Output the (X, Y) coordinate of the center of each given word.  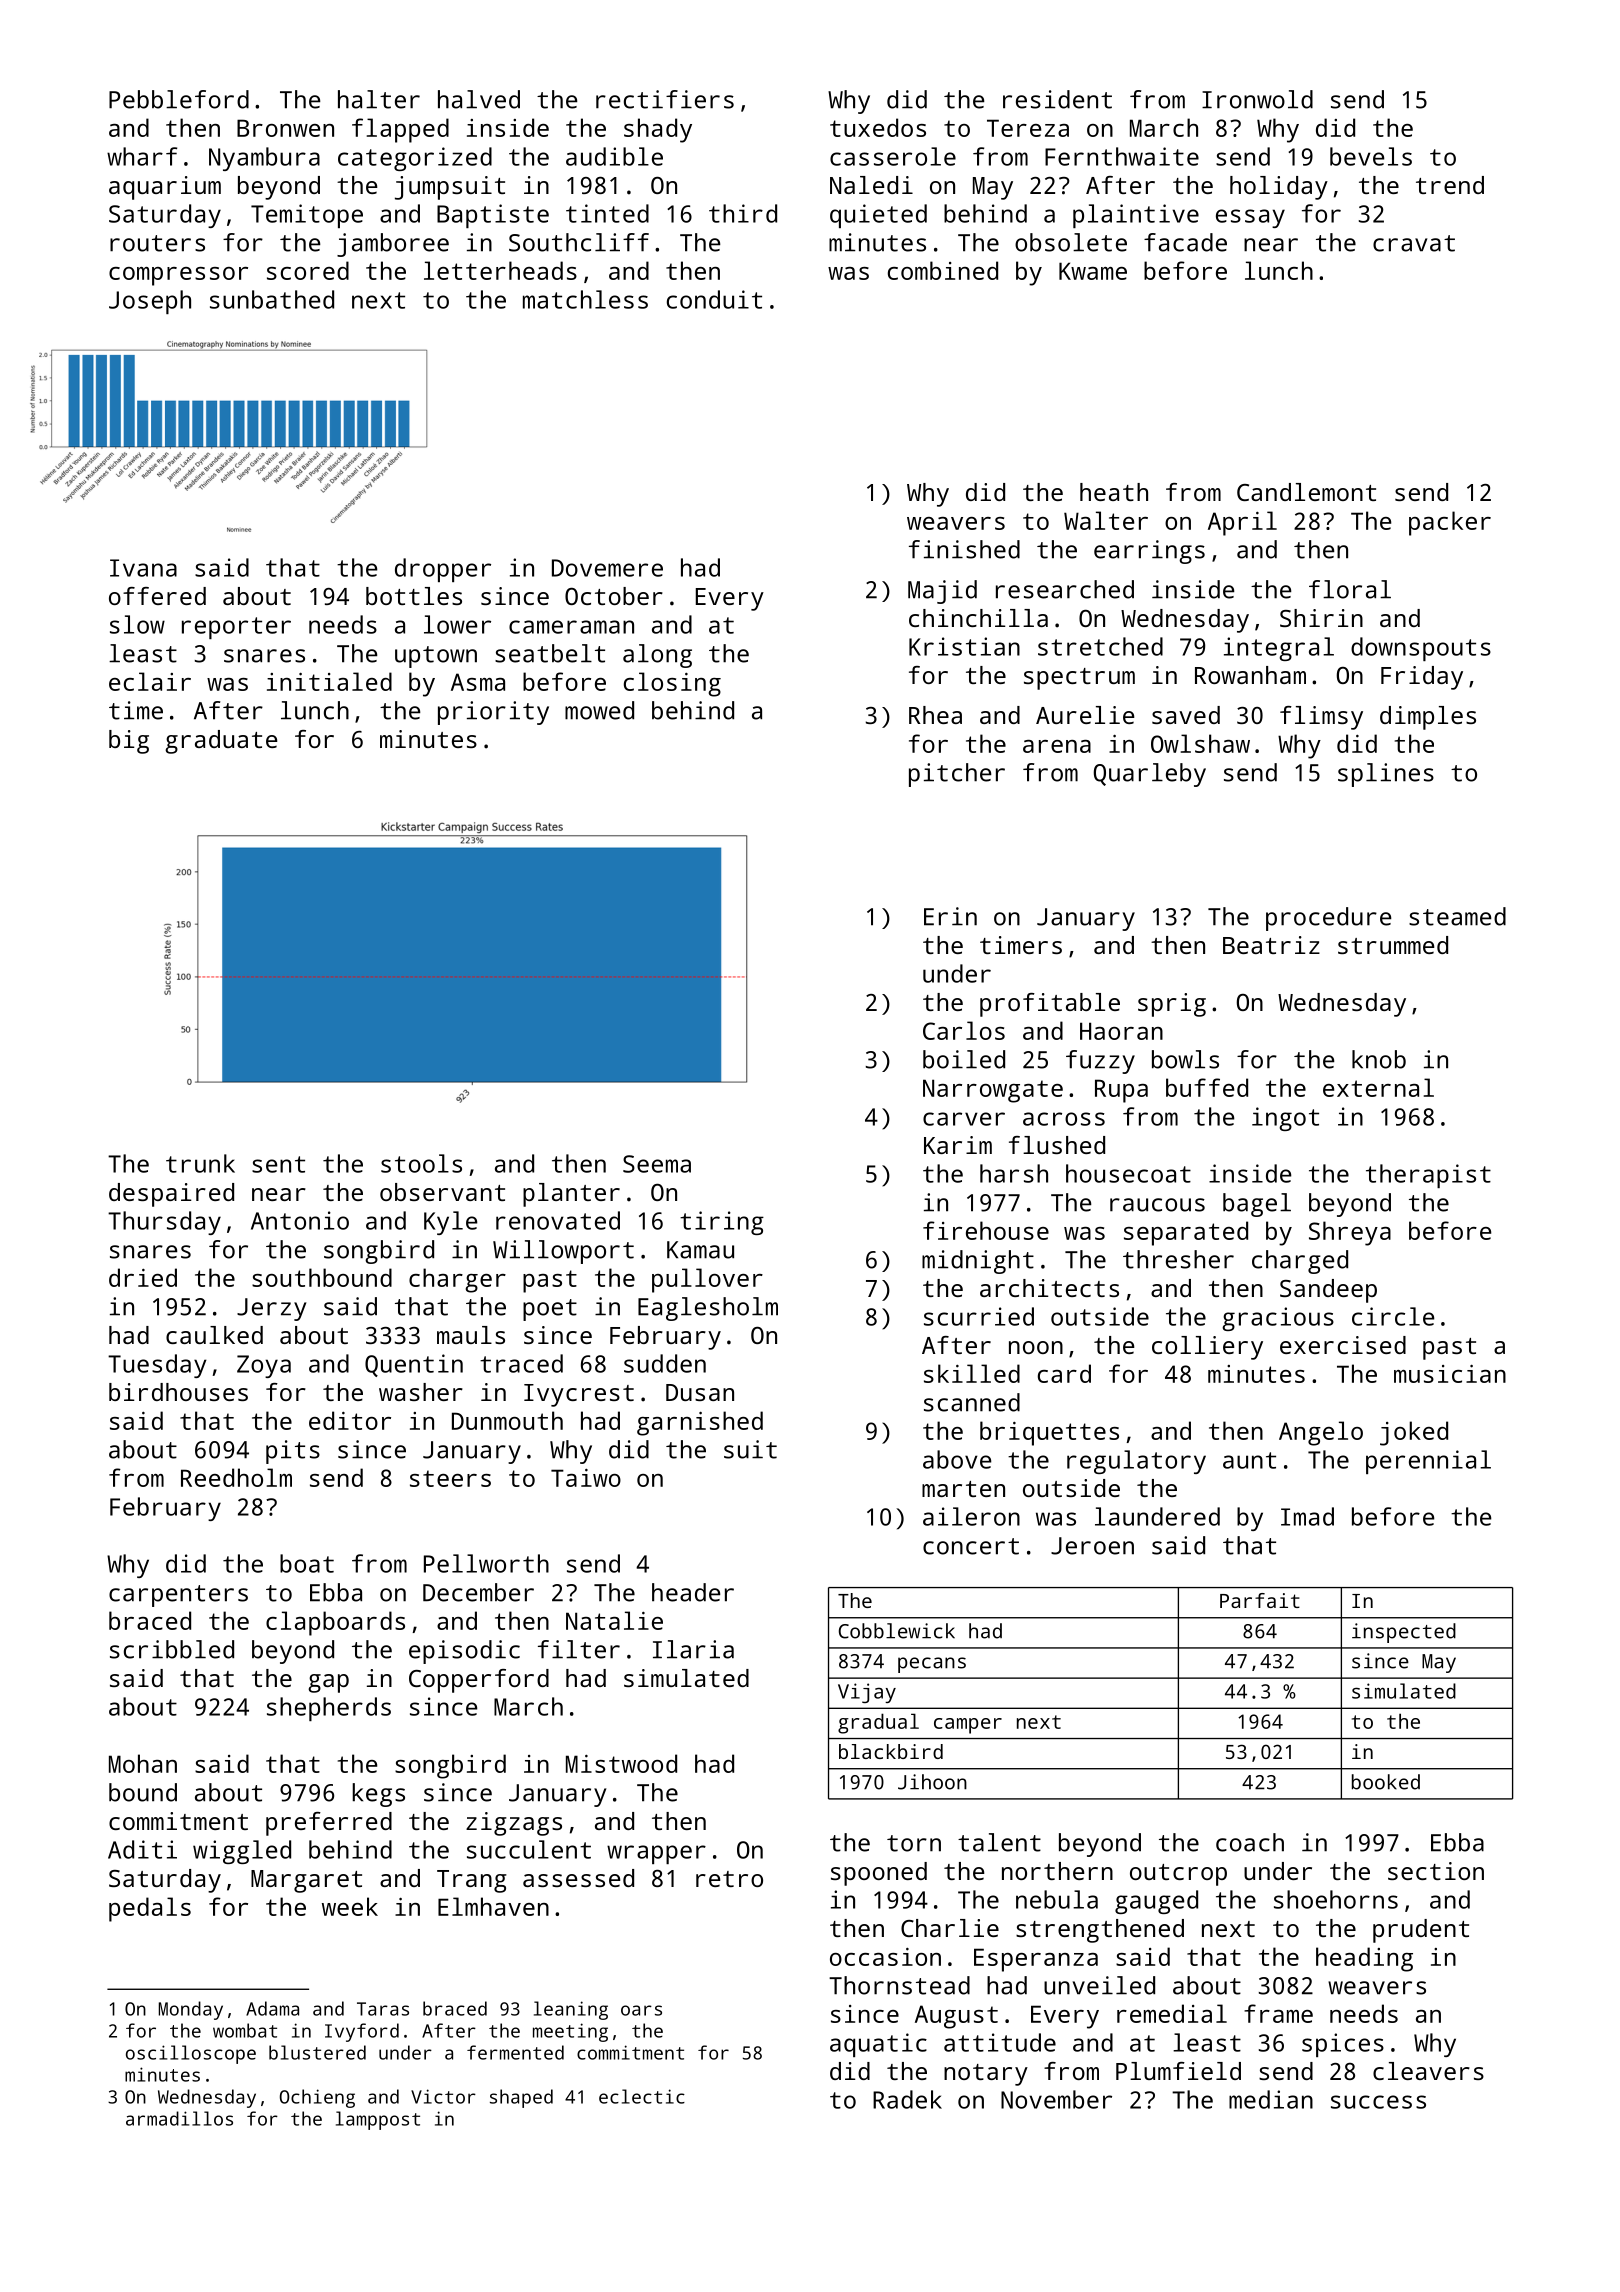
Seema (657, 1164)
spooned (879, 1874)
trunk (200, 1163)
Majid (942, 592)
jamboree (393, 245)
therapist (1428, 1176)
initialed (329, 681)
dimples (1428, 718)
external (1378, 1087)
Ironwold (1257, 99)
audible (614, 156)
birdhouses (178, 1392)
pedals (150, 1909)
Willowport (563, 1252)
